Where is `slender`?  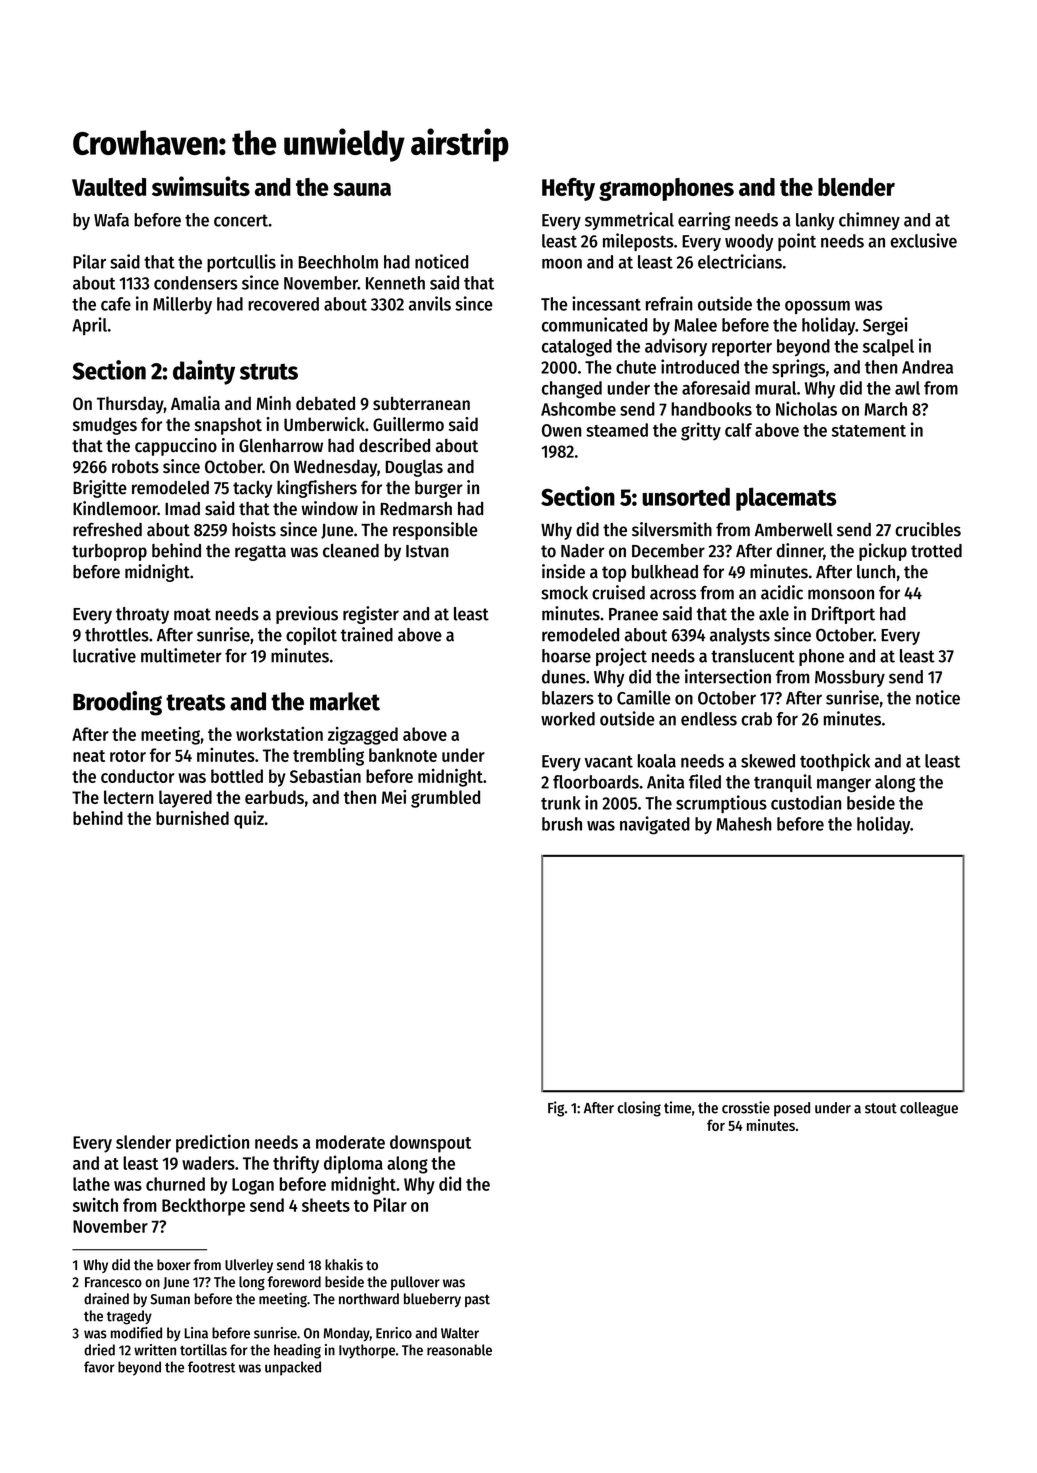
slender is located at coordinates (143, 1142).
